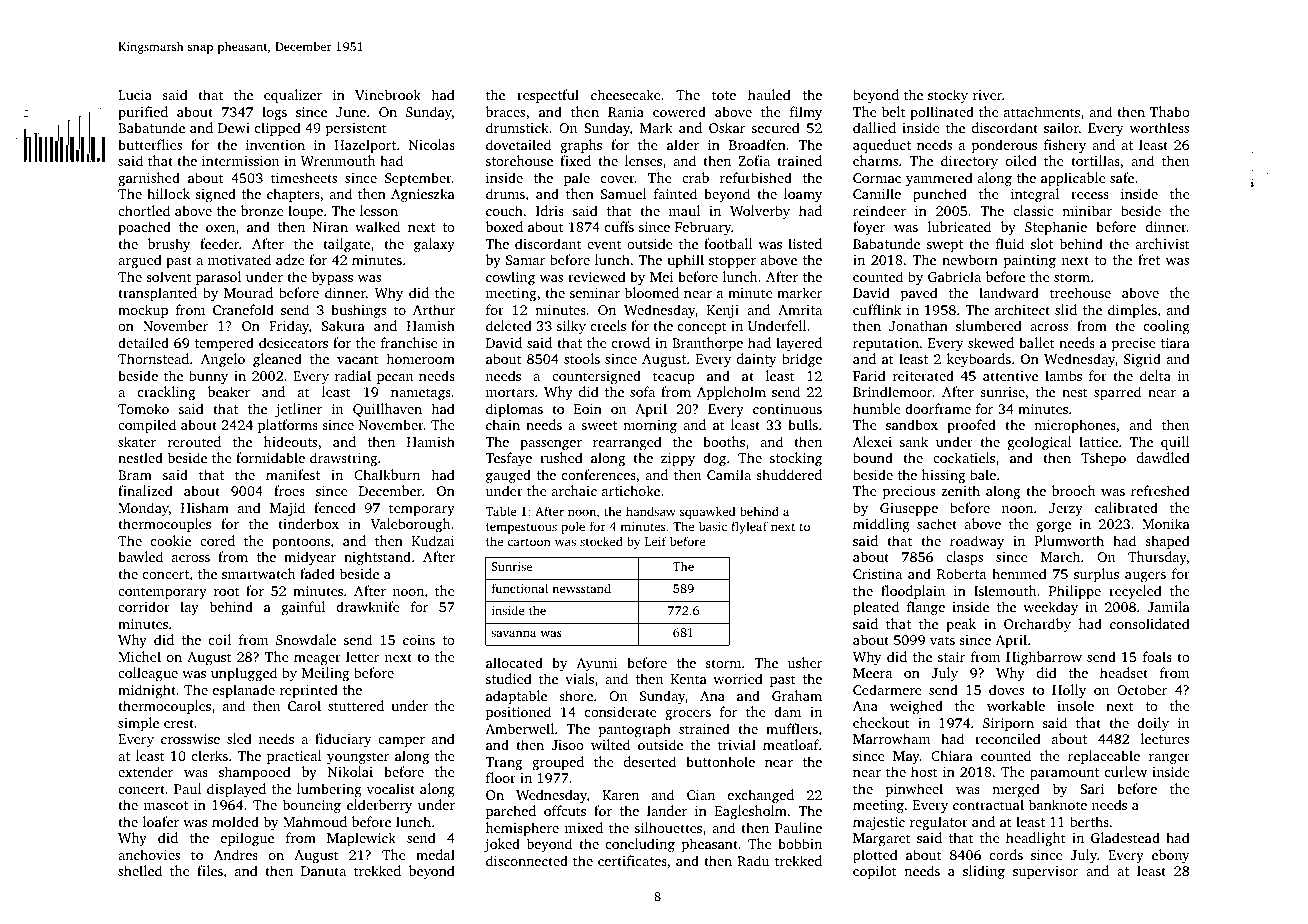  Describe the element at coordinates (979, 360) in the page. I see `keyboards` at that location.
